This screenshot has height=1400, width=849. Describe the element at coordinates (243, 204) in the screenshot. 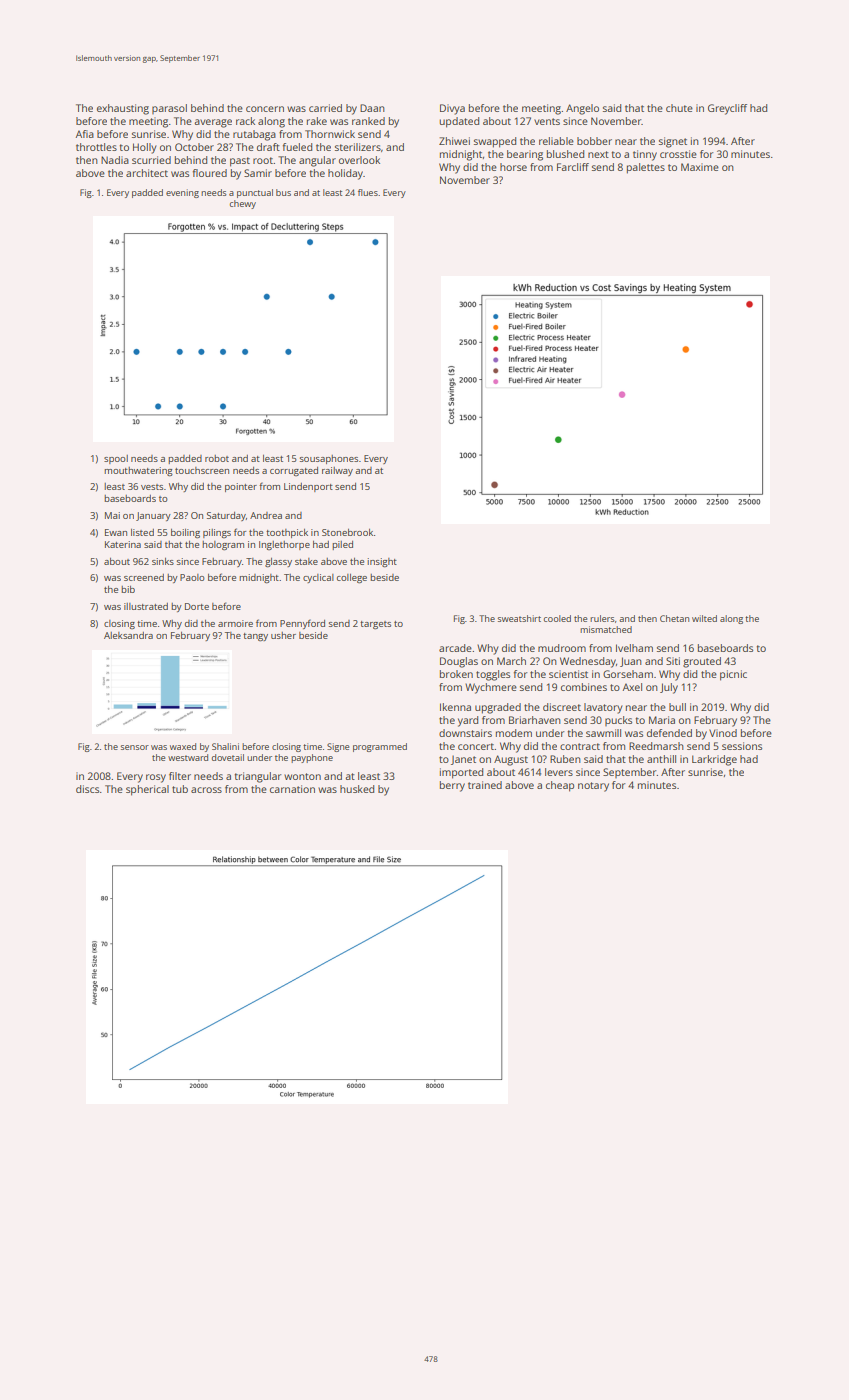

I see `chewy` at that location.
